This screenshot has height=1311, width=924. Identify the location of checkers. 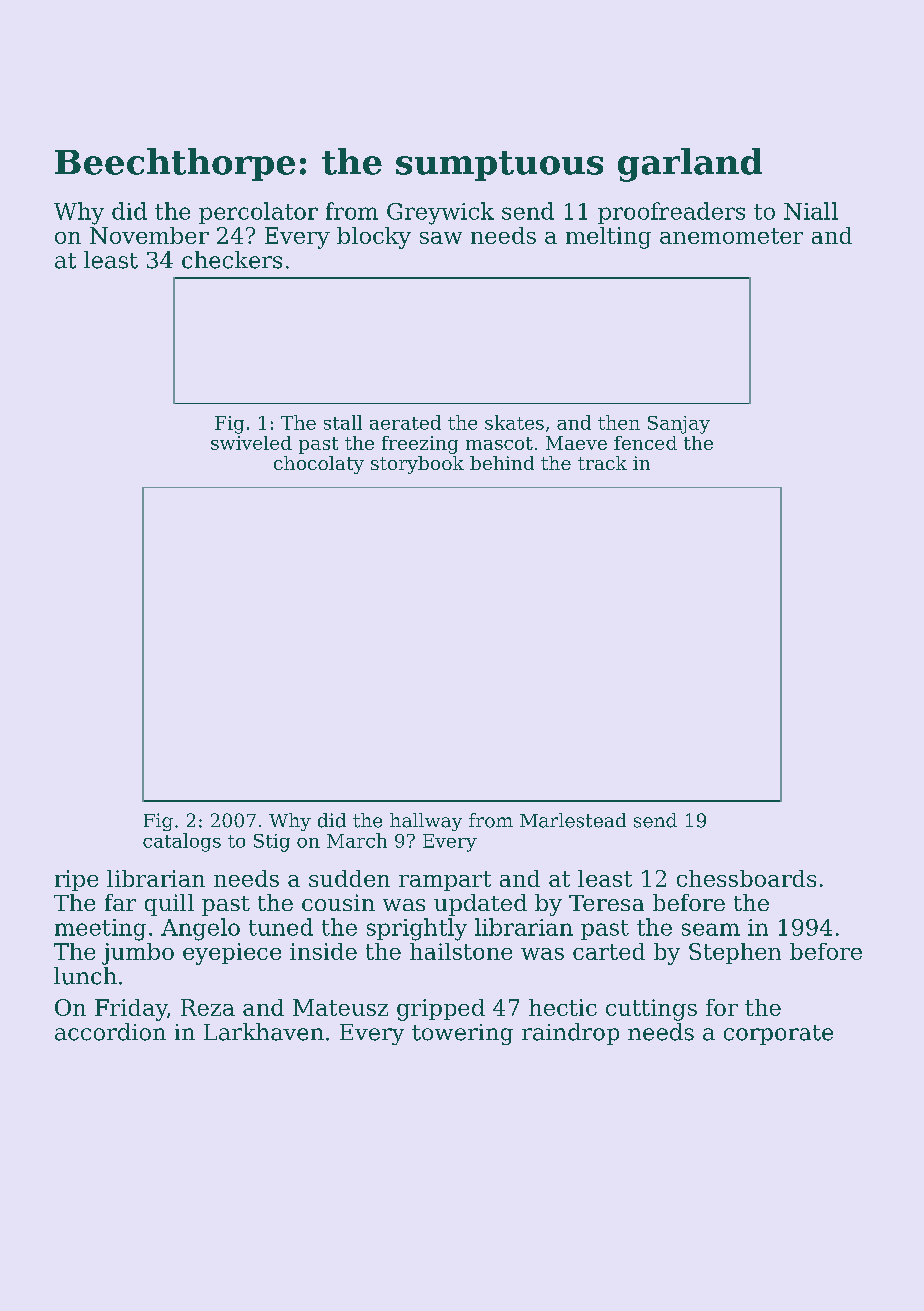
(232, 260).
